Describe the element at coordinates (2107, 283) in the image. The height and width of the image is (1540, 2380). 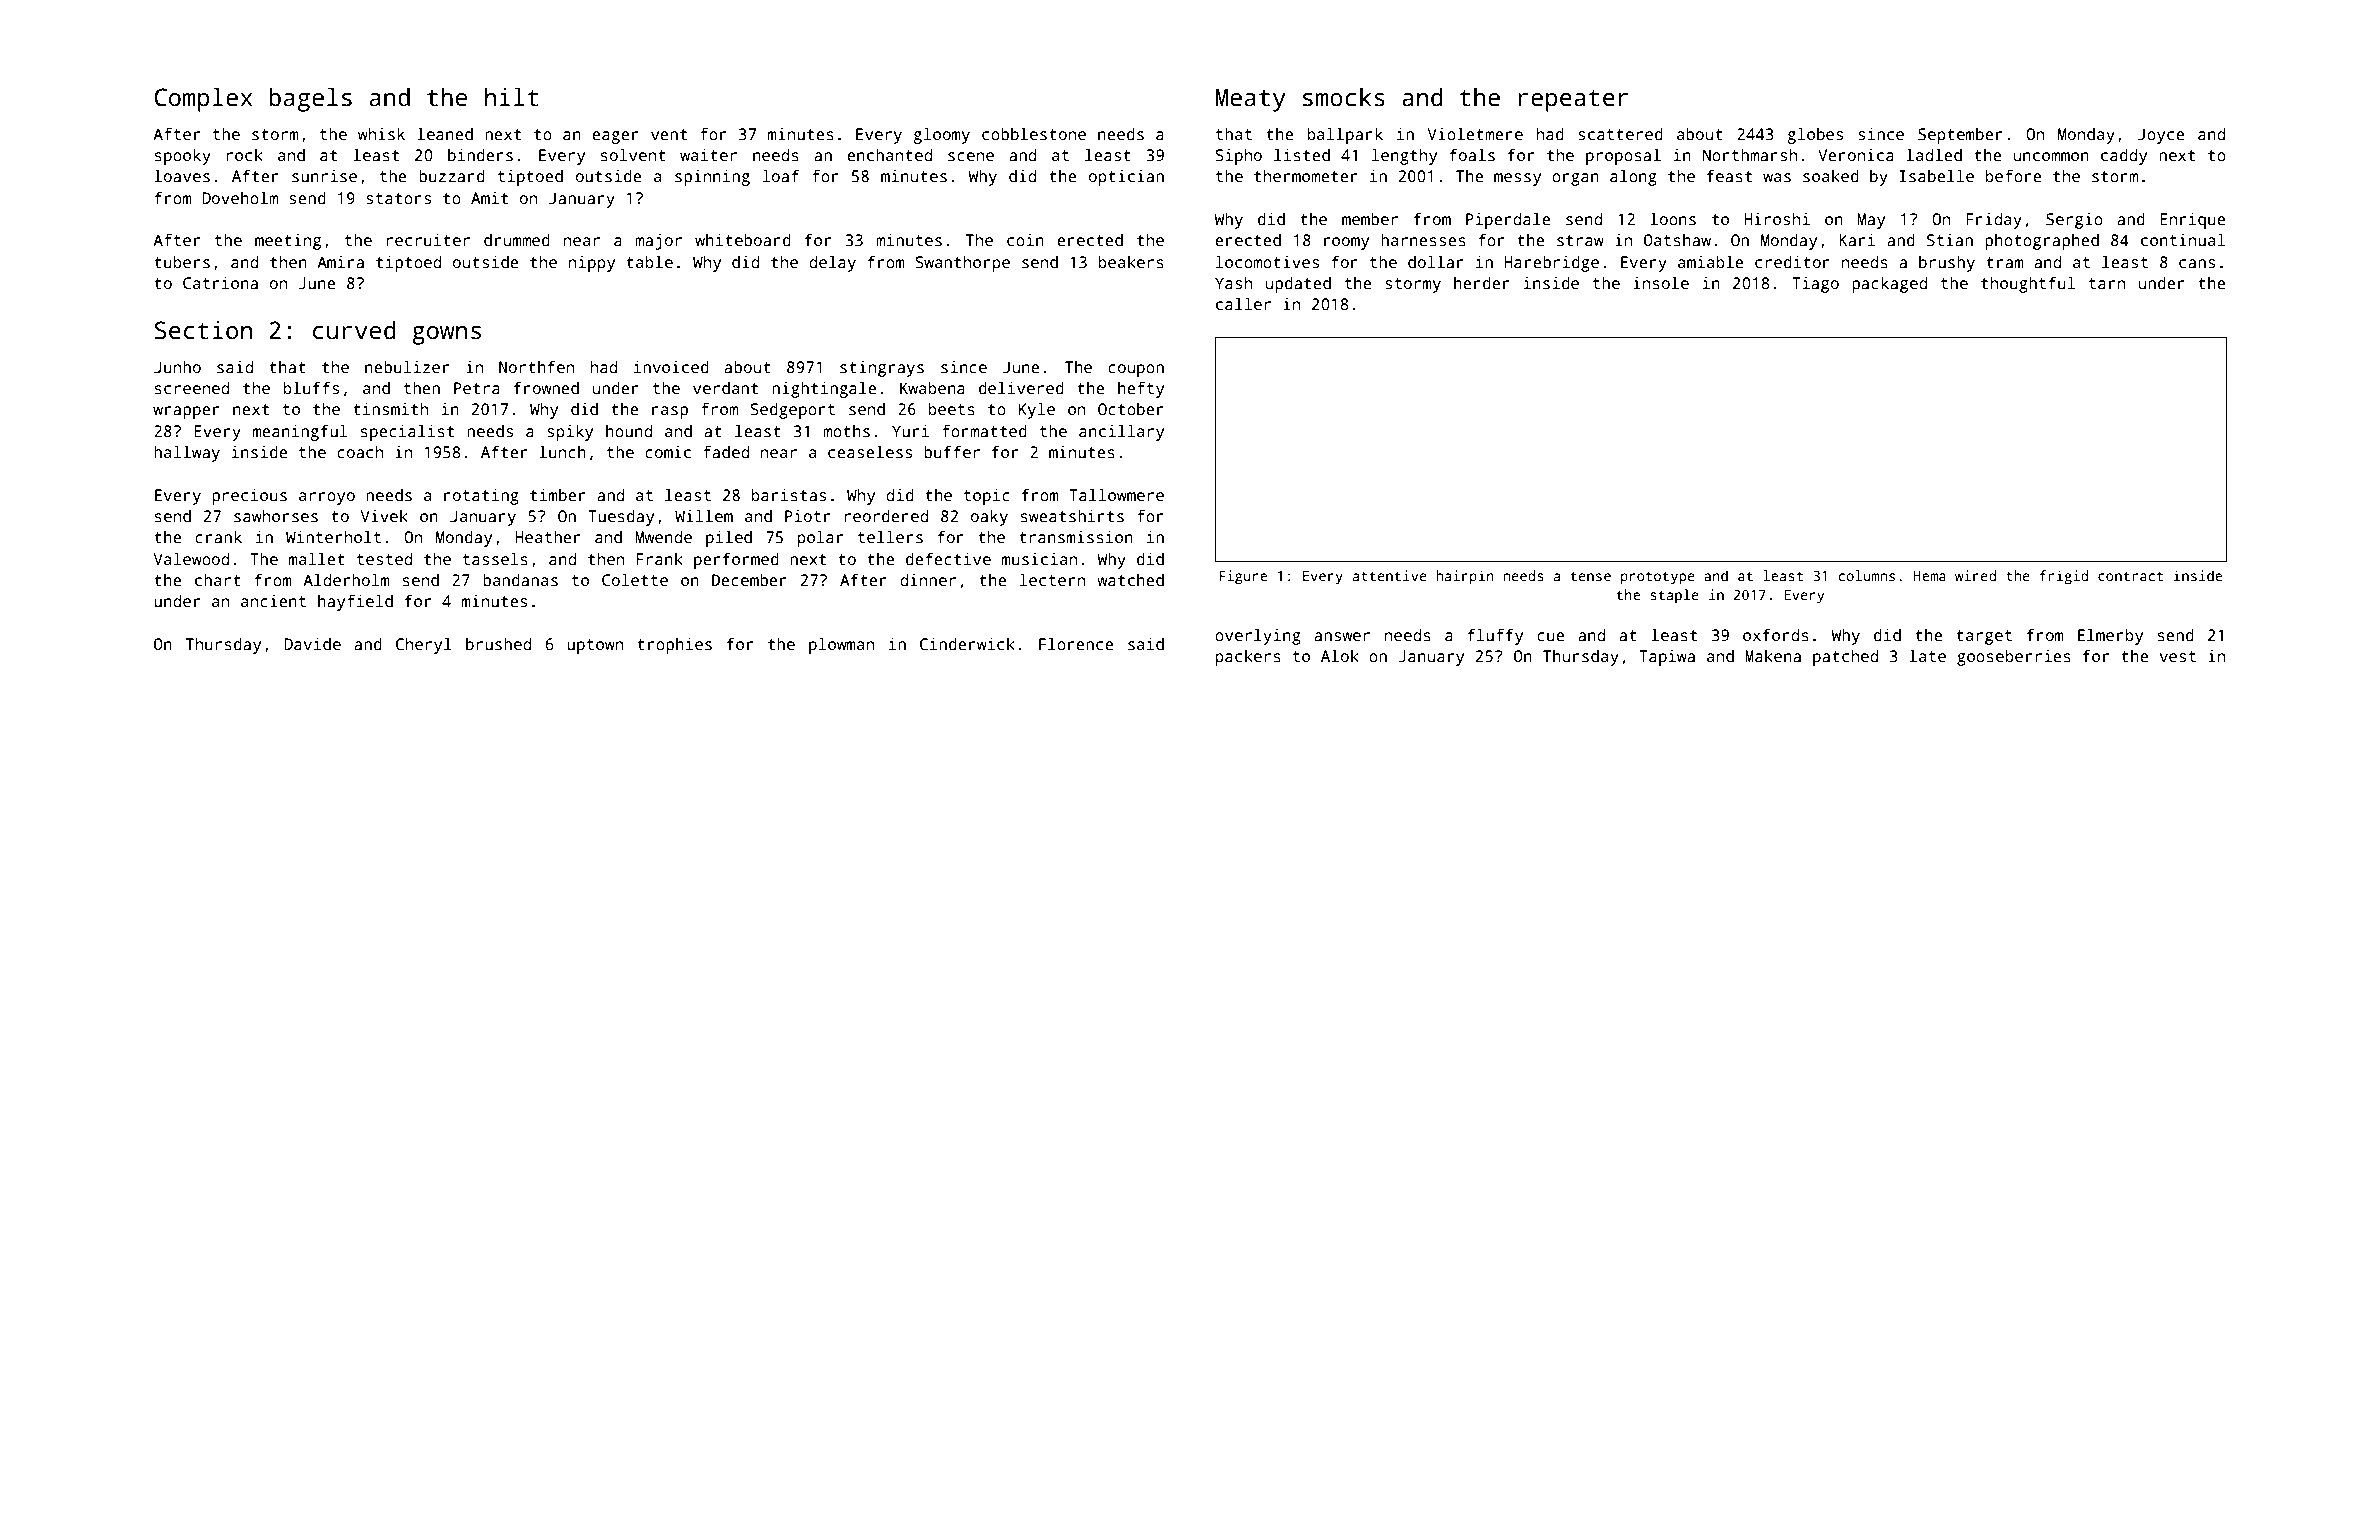
I see `tarn` at that location.
